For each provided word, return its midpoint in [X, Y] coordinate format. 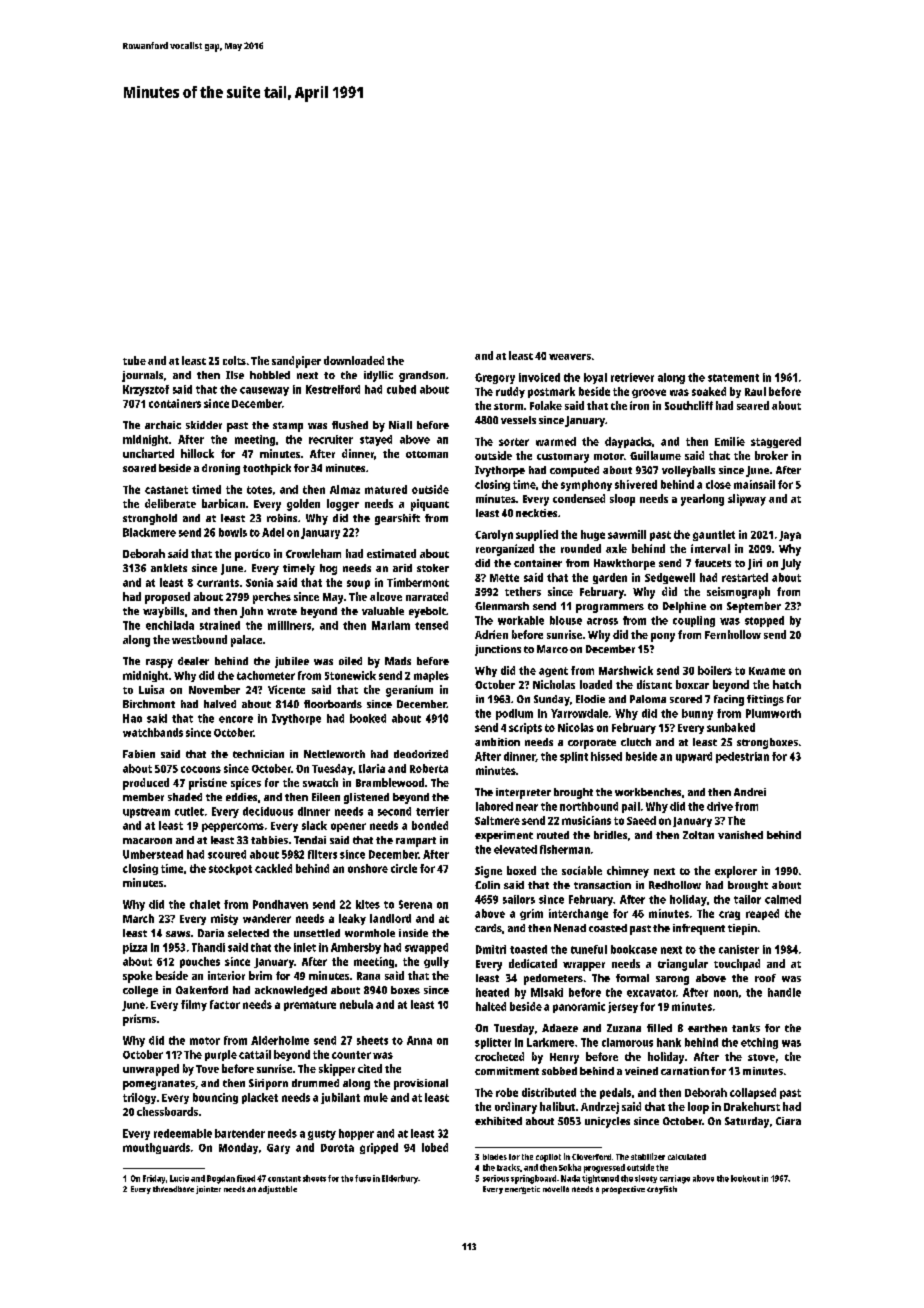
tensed [431, 625]
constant [284, 1179]
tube [134, 360]
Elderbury [400, 1179]
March [138, 918]
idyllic [378, 376]
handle [784, 992]
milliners [289, 625]
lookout [745, 1178]
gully [436, 962]
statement [733, 378]
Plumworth [773, 713]
